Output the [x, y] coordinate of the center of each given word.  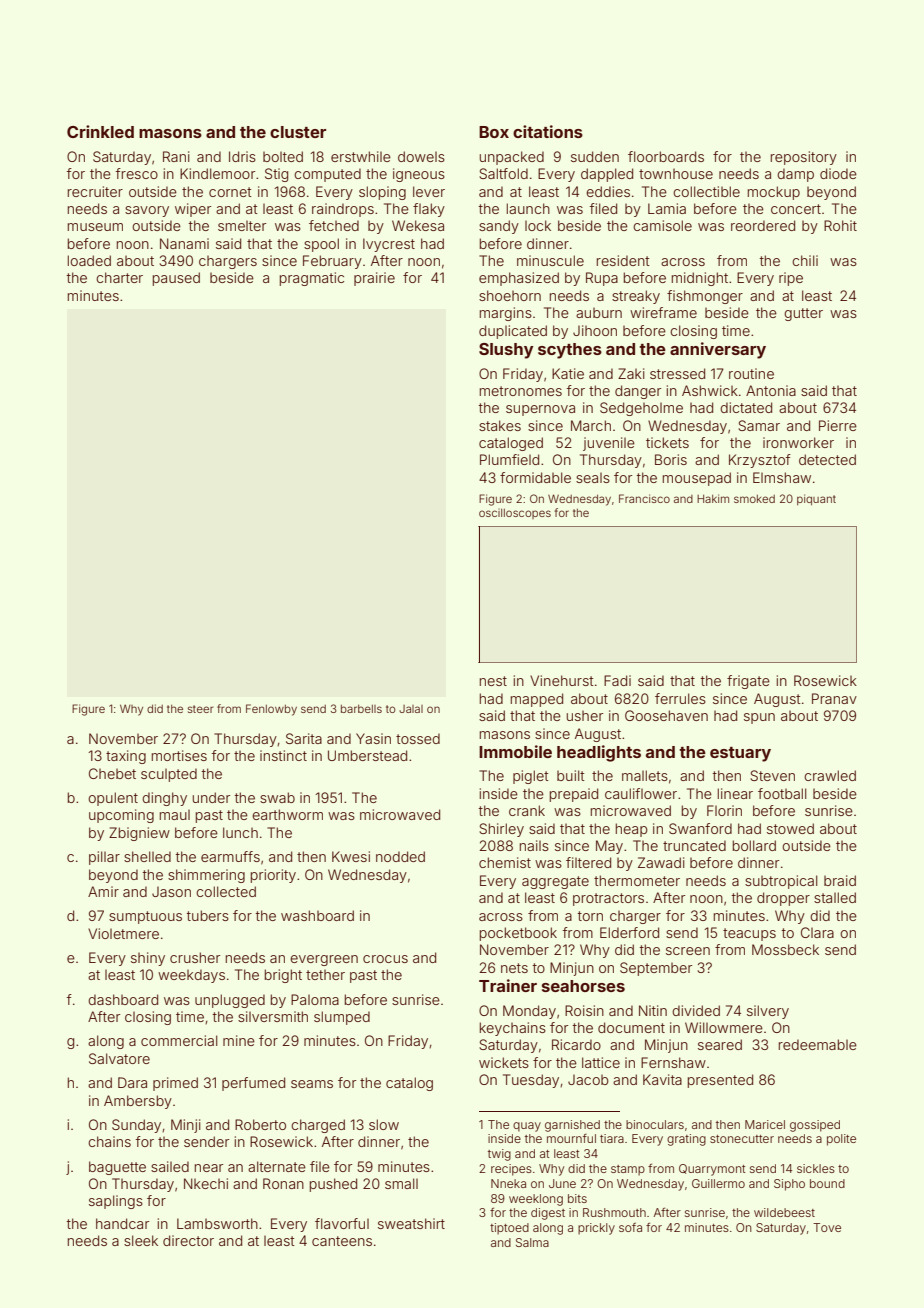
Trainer [508, 985]
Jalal [411, 709]
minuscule [550, 260]
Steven [772, 775]
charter [119, 277]
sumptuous [145, 917]
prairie [374, 279]
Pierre [838, 425]
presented [720, 1081]
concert [796, 209]
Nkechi [206, 1183]
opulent [113, 799]
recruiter [95, 191]
